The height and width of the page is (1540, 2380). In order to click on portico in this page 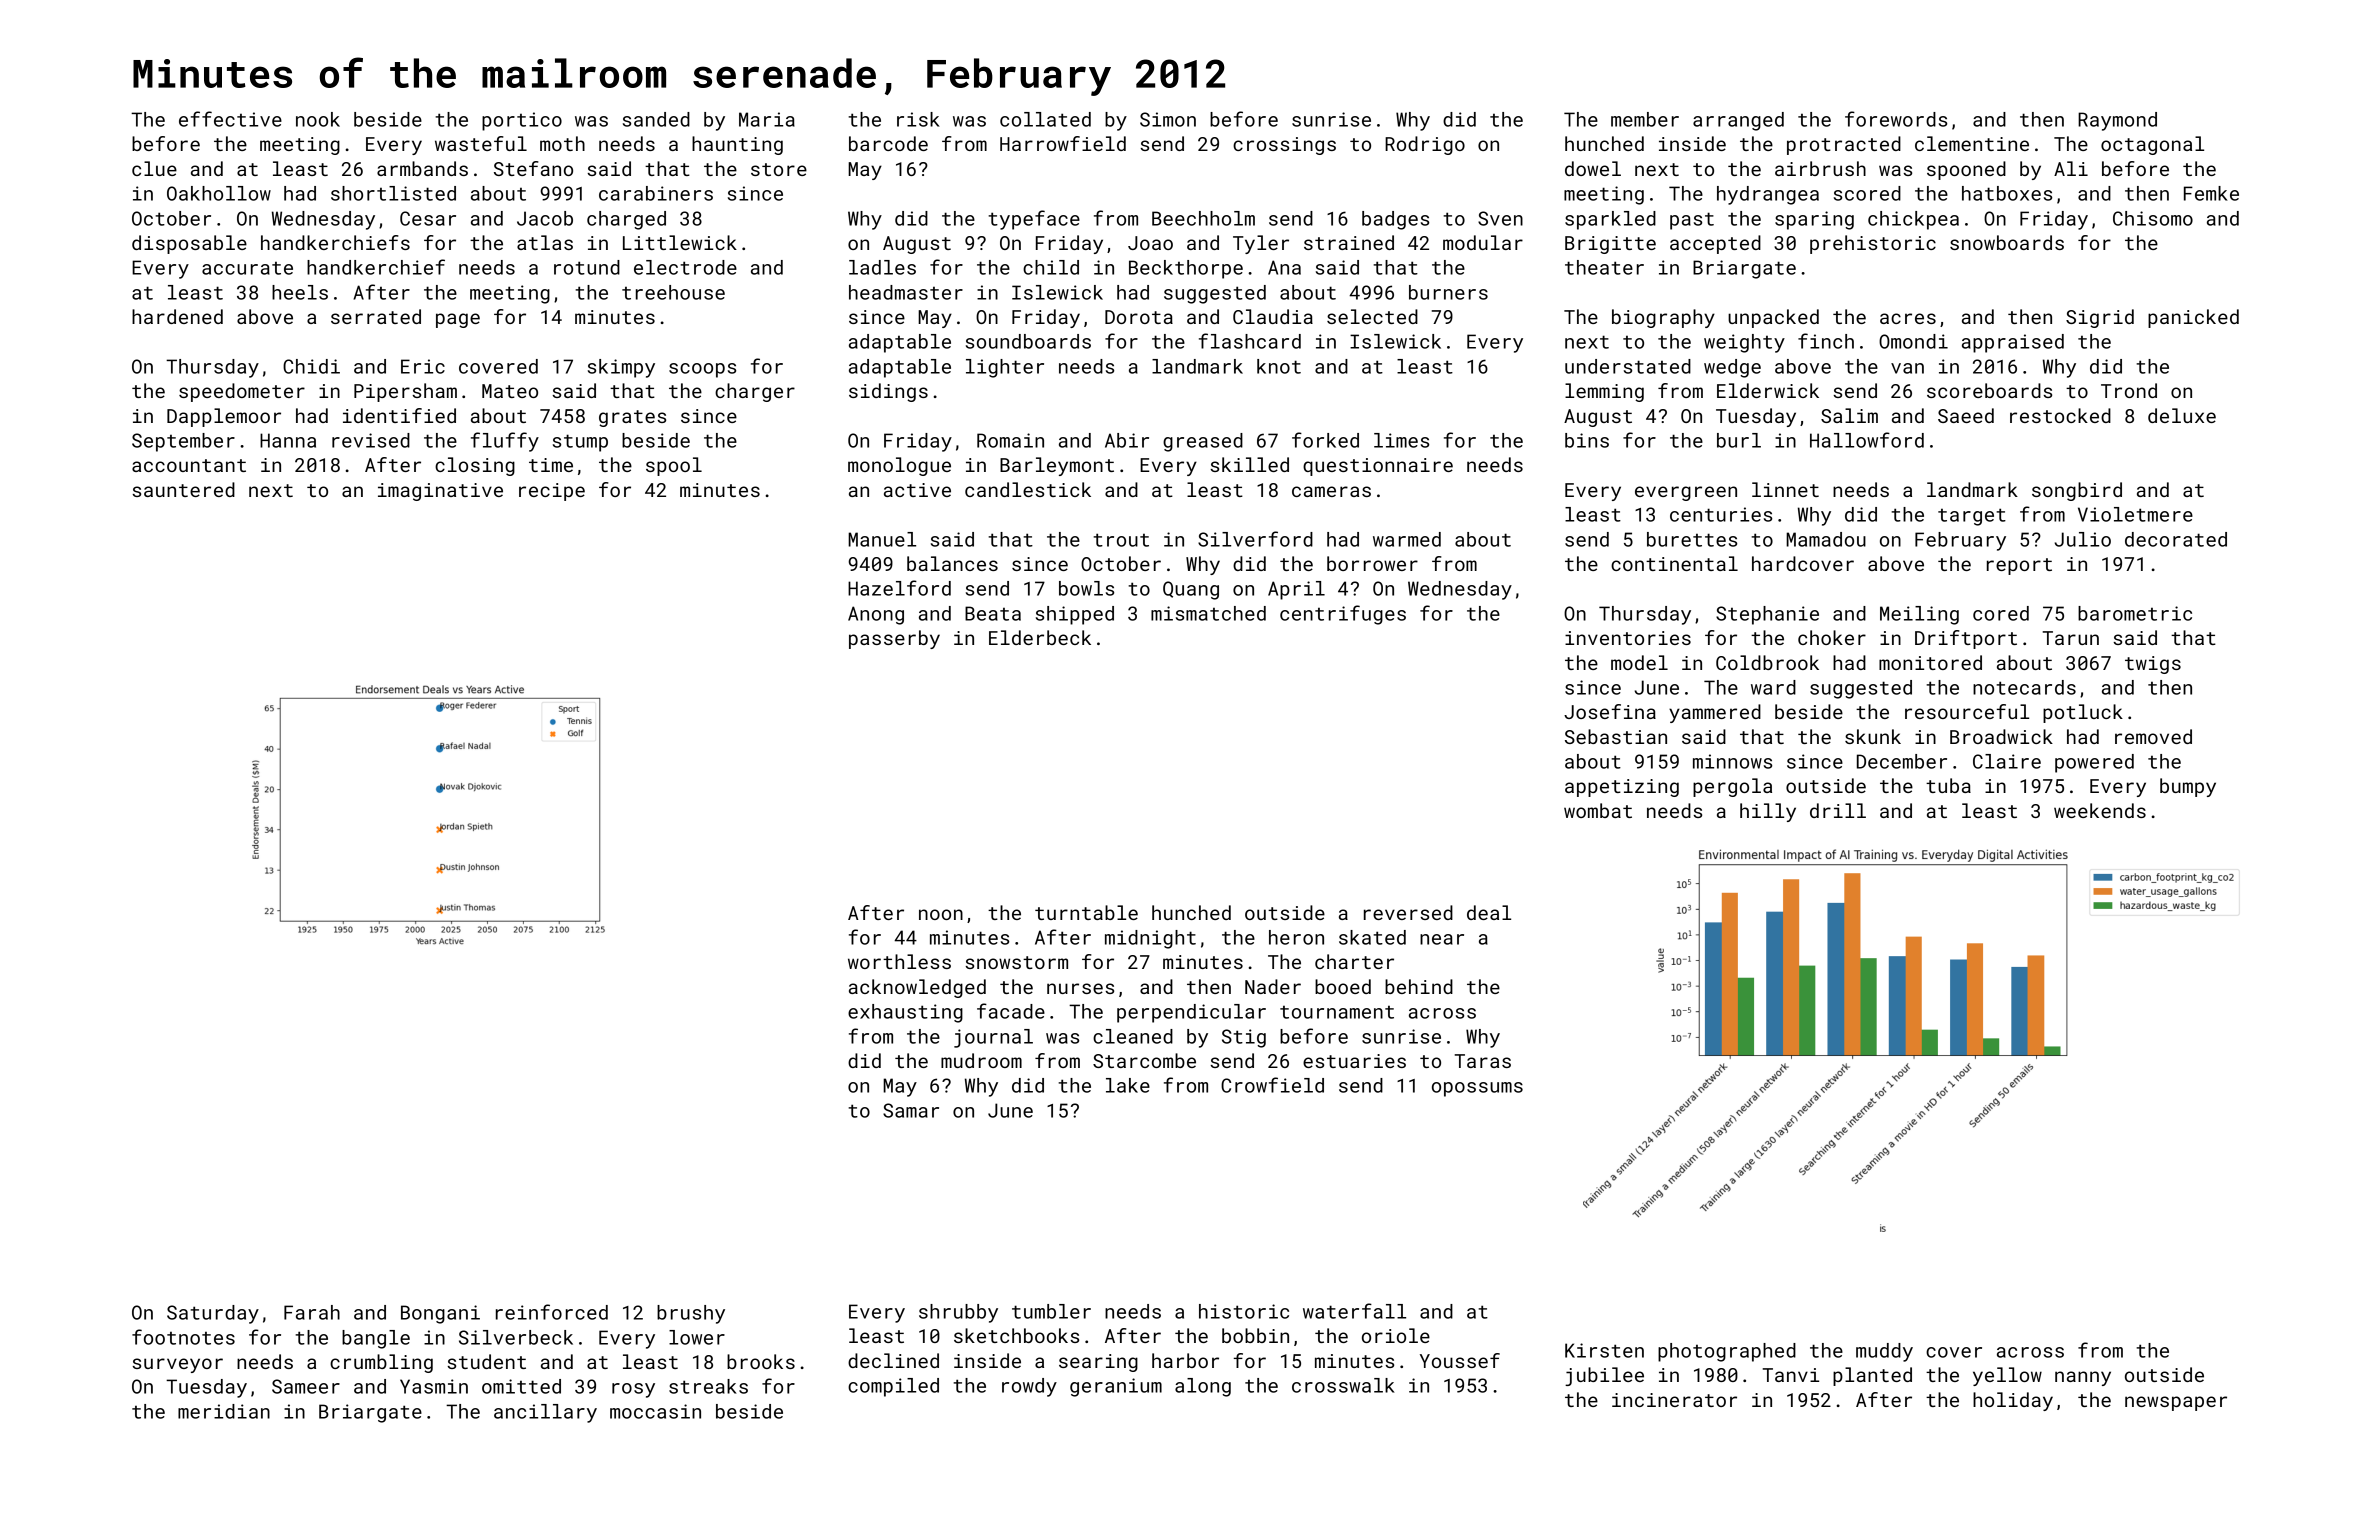, I will do `click(522, 121)`.
